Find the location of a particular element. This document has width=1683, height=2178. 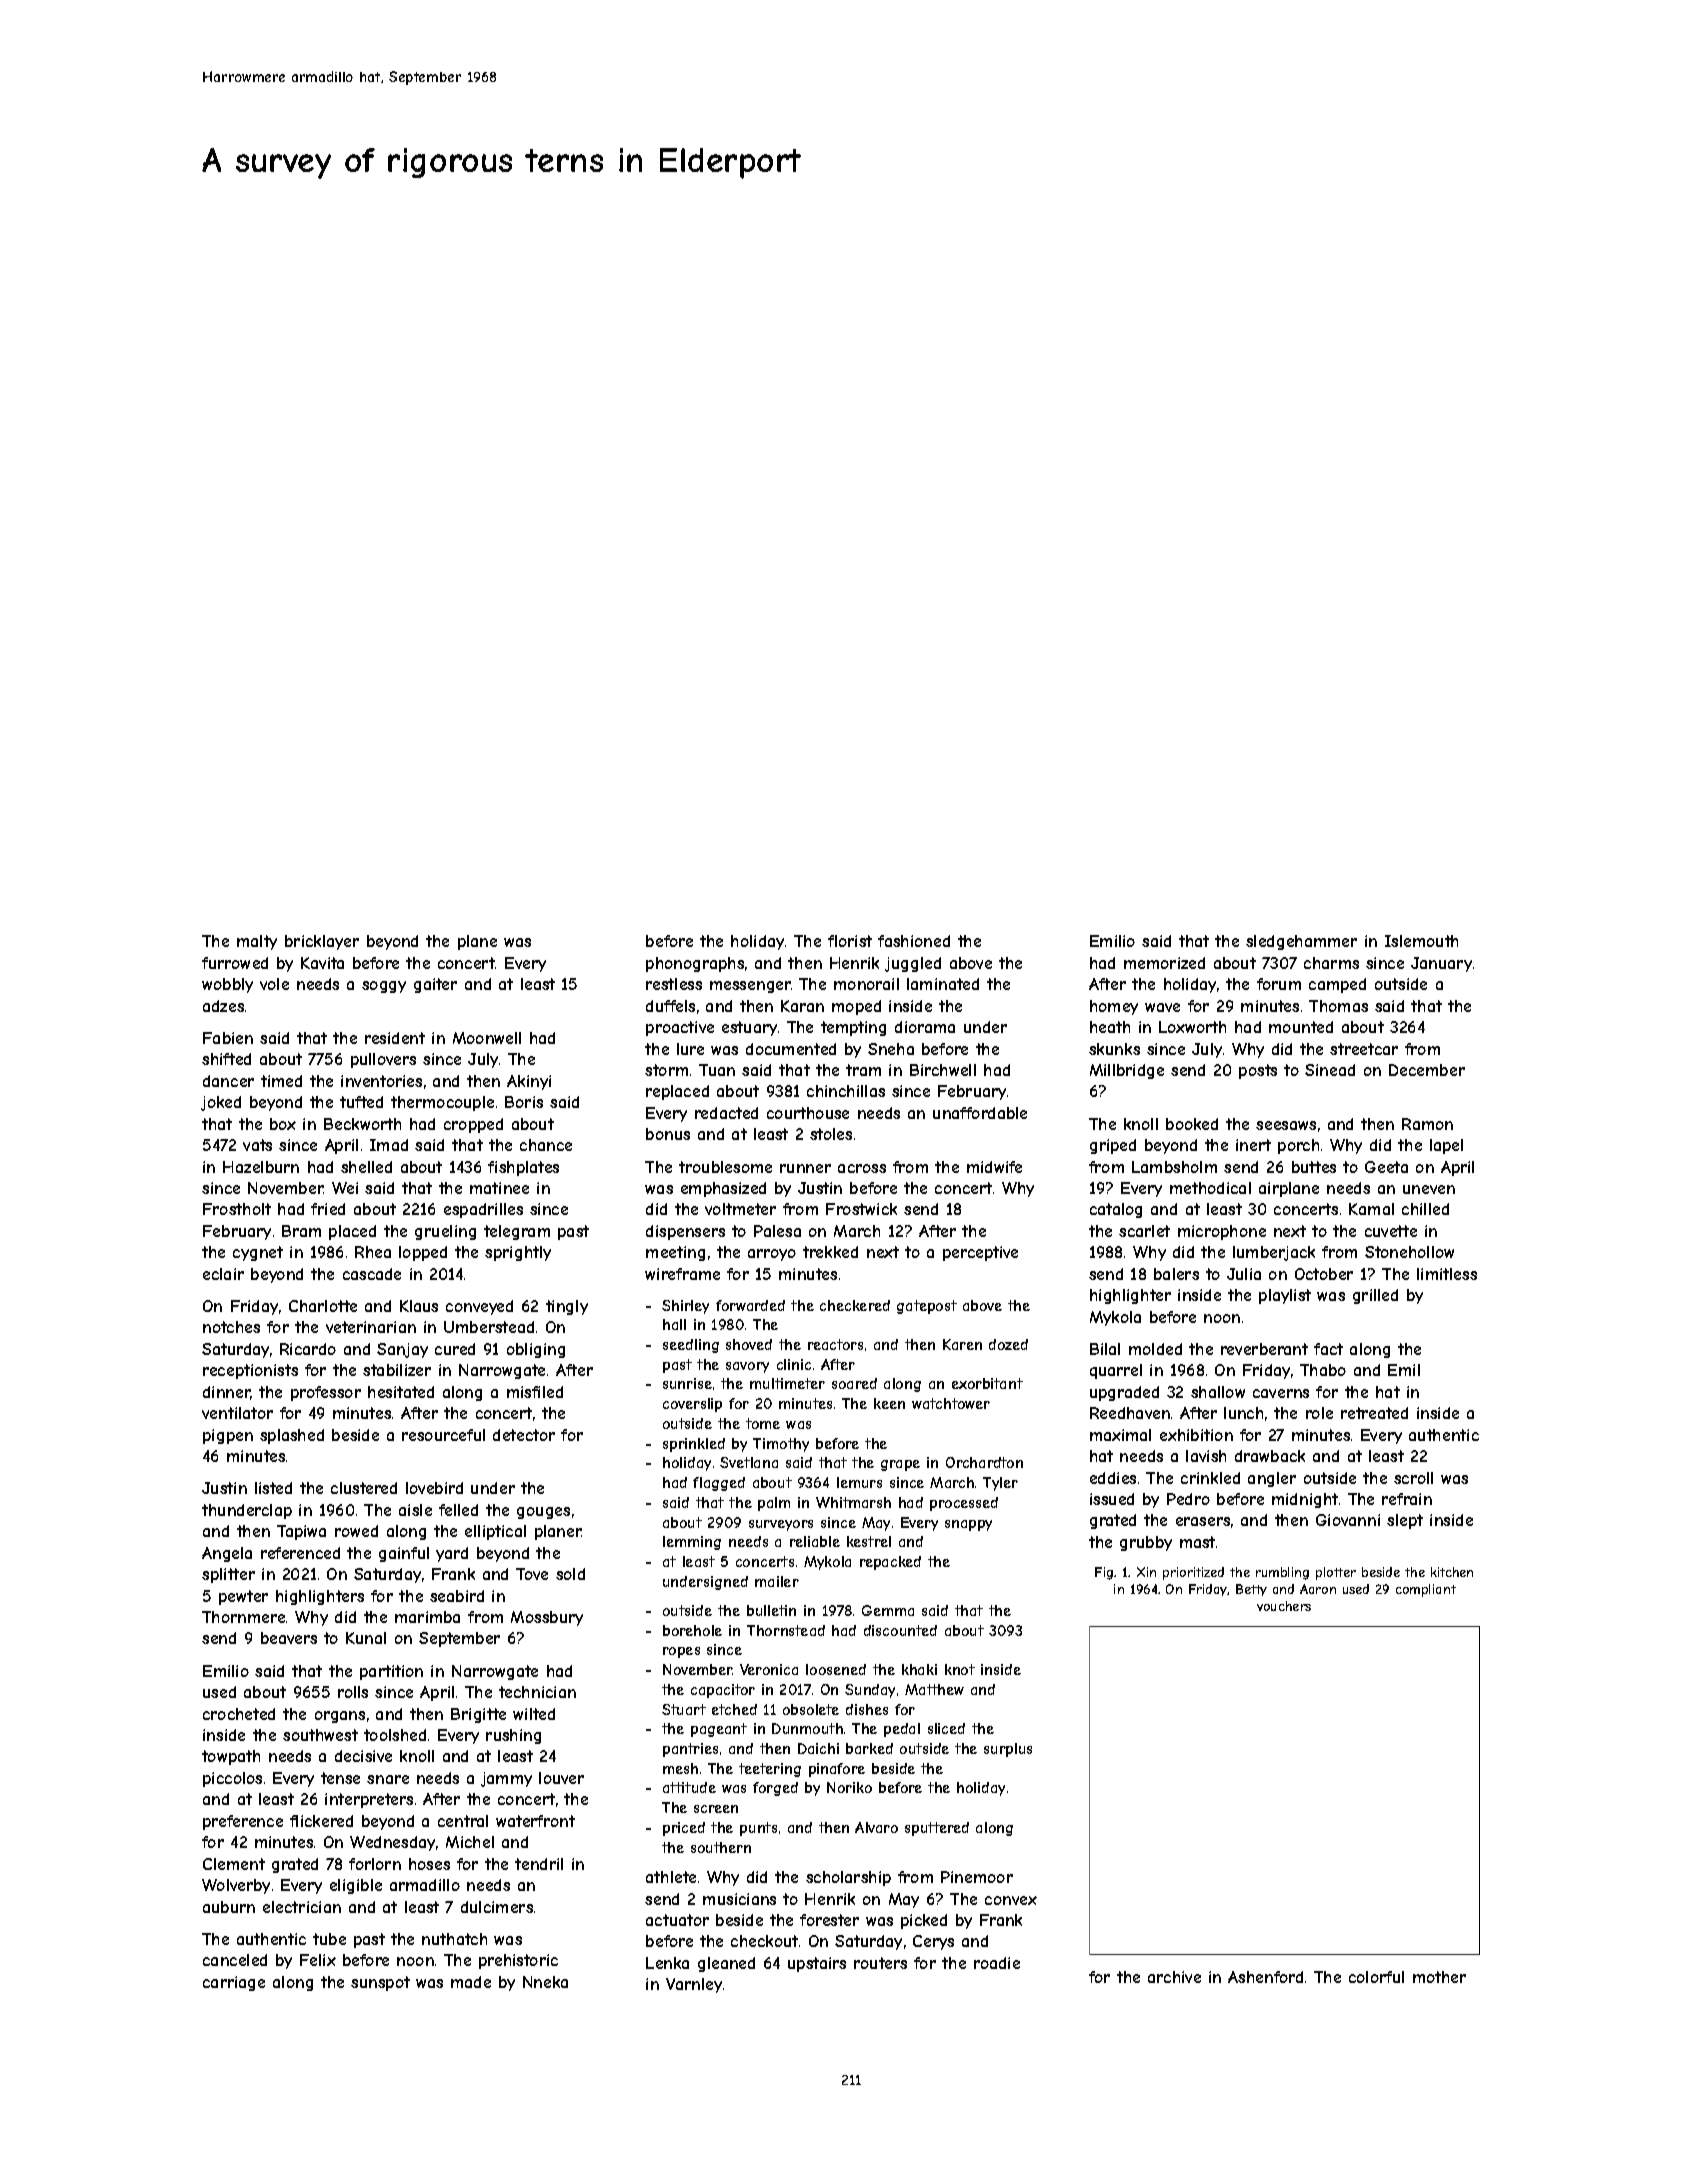

malty is located at coordinates (257, 942).
